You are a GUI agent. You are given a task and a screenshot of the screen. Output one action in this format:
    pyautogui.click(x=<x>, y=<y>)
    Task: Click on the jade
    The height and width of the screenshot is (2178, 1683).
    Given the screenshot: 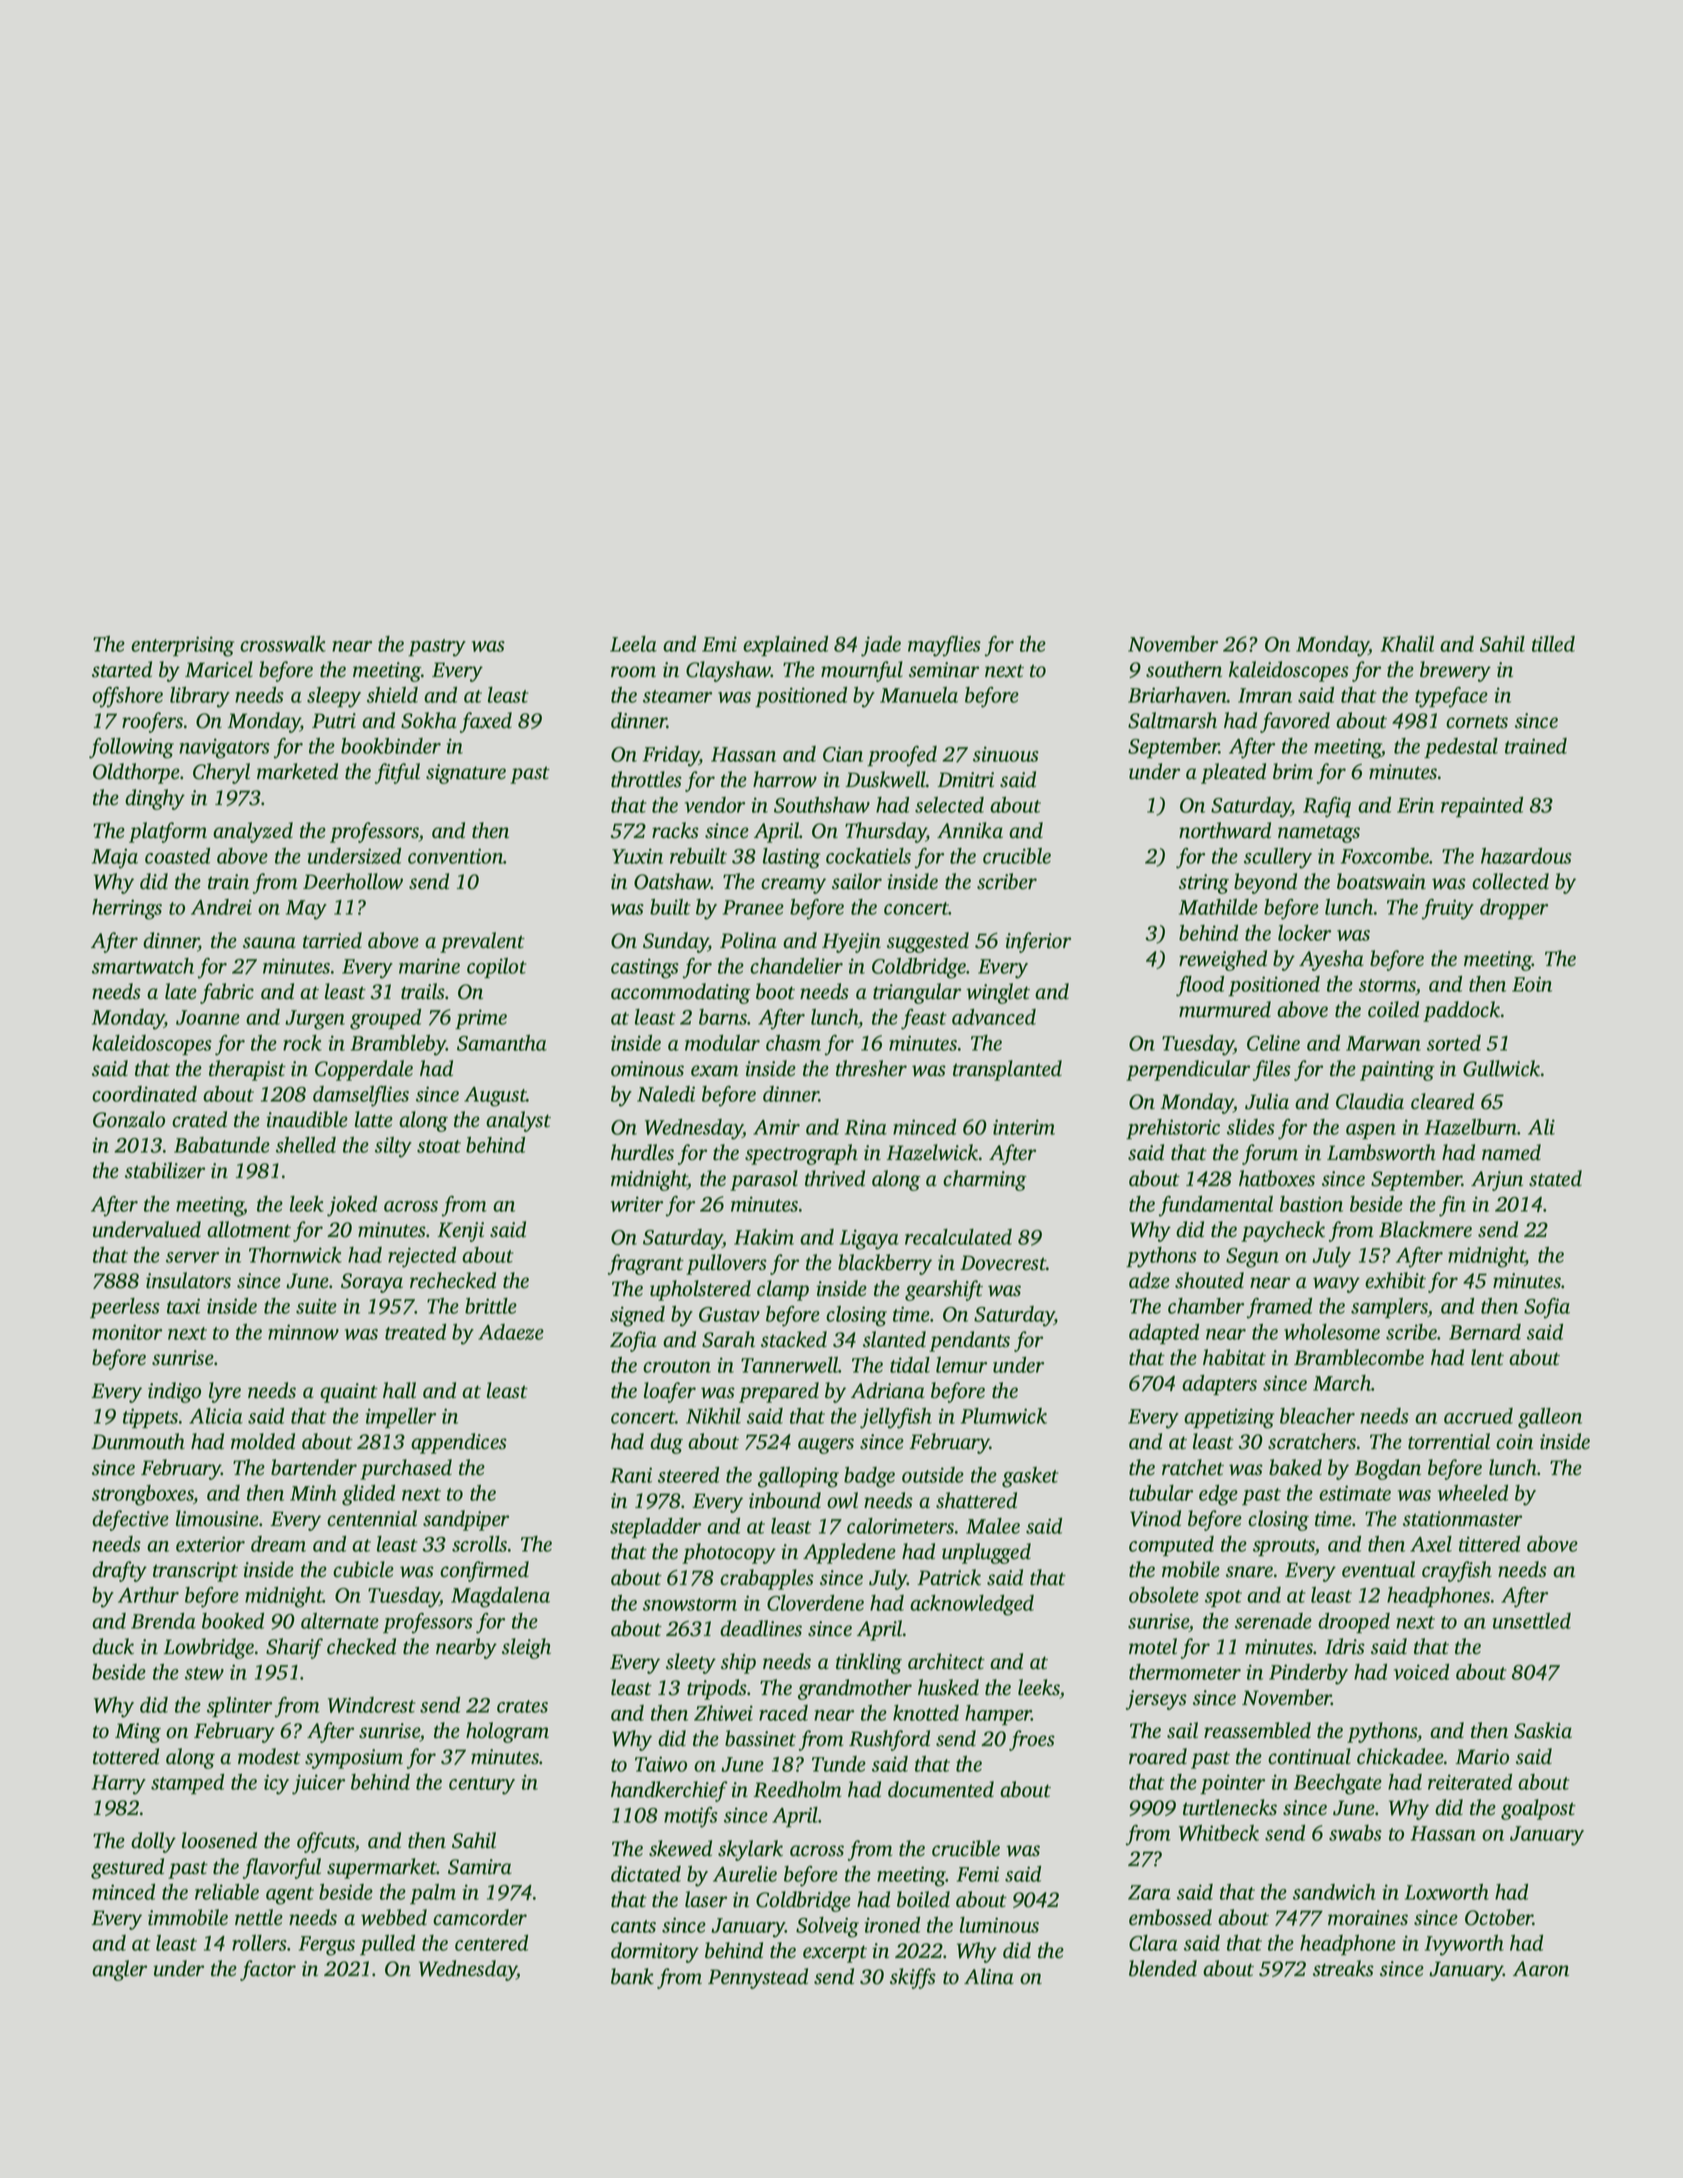 What is the action you would take?
    pyautogui.click(x=881, y=646)
